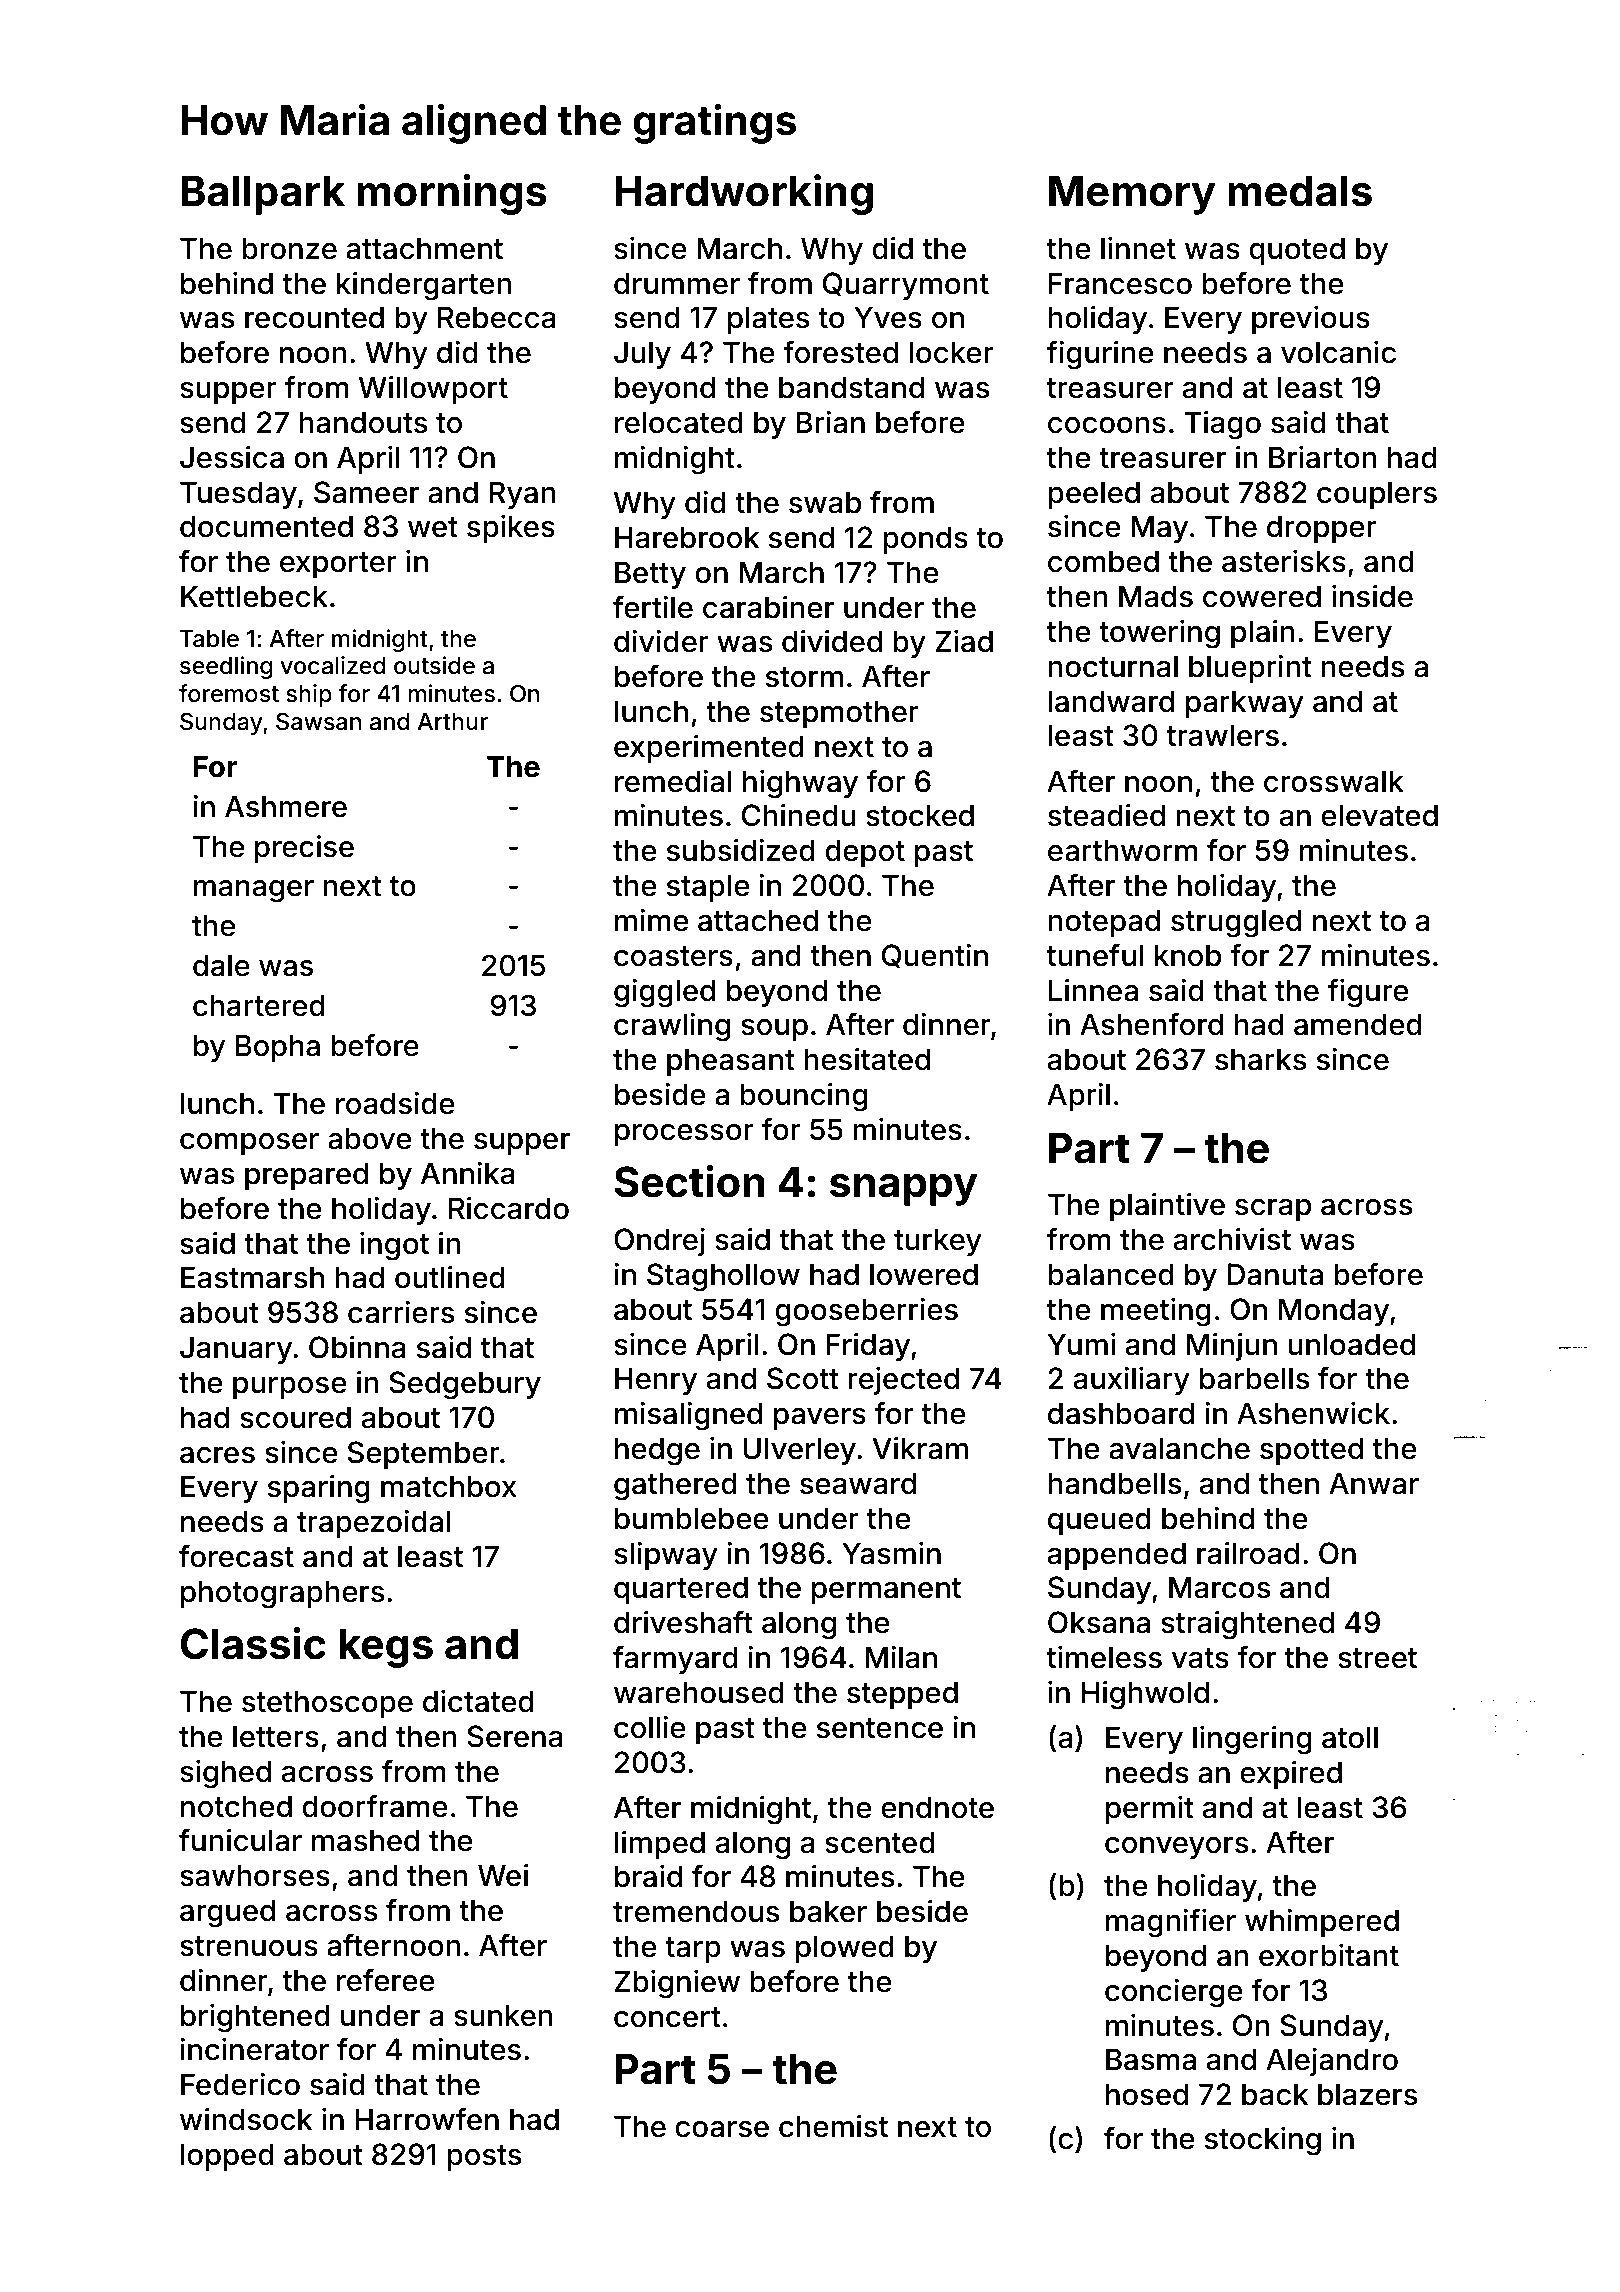  Describe the element at coordinates (252, 1277) in the screenshot. I see `Eastmarsh` at that location.
